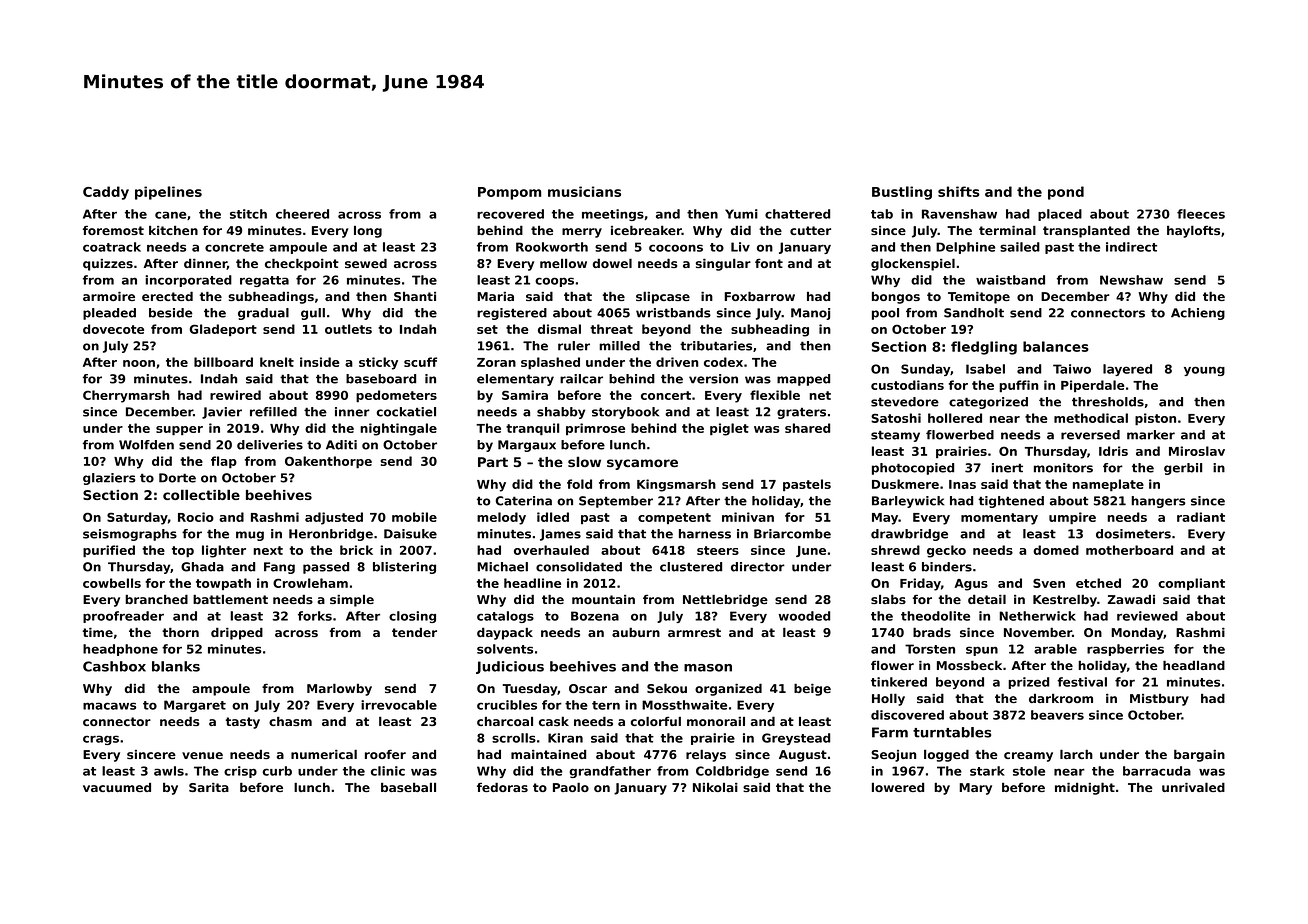  I want to click on director, so click(758, 567).
